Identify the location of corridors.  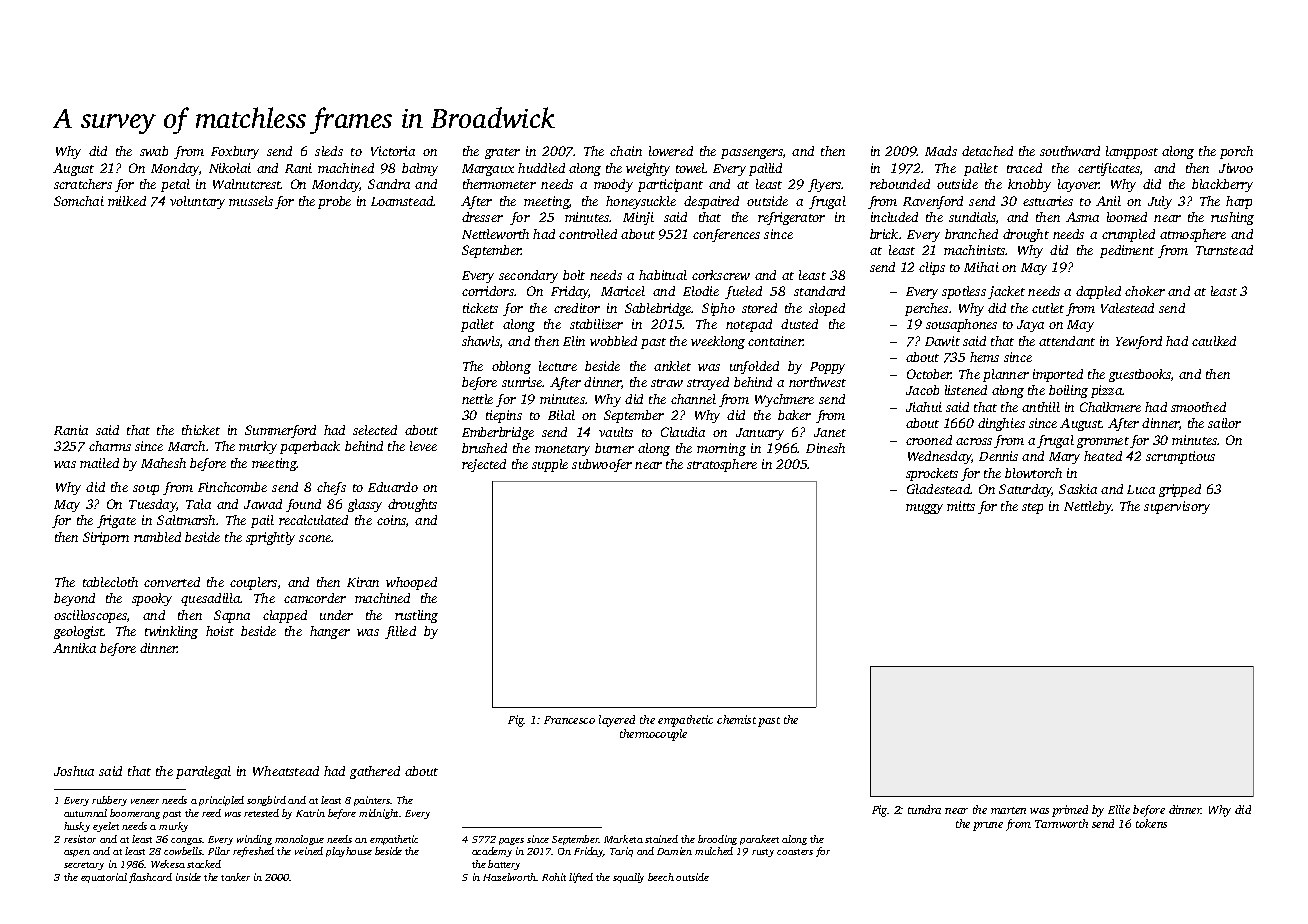
(488, 291).
